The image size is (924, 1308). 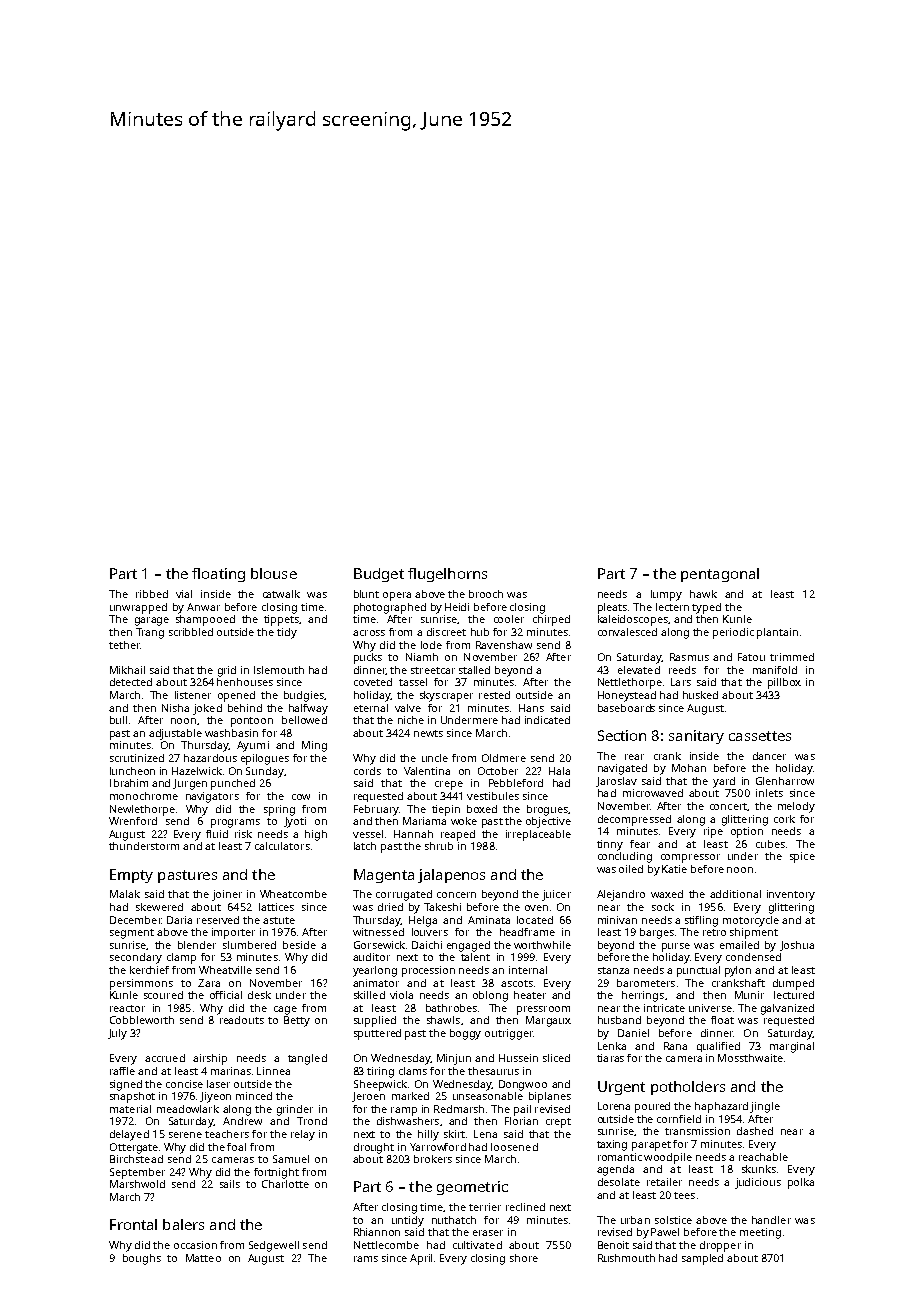 I want to click on scoured, so click(x=163, y=995).
